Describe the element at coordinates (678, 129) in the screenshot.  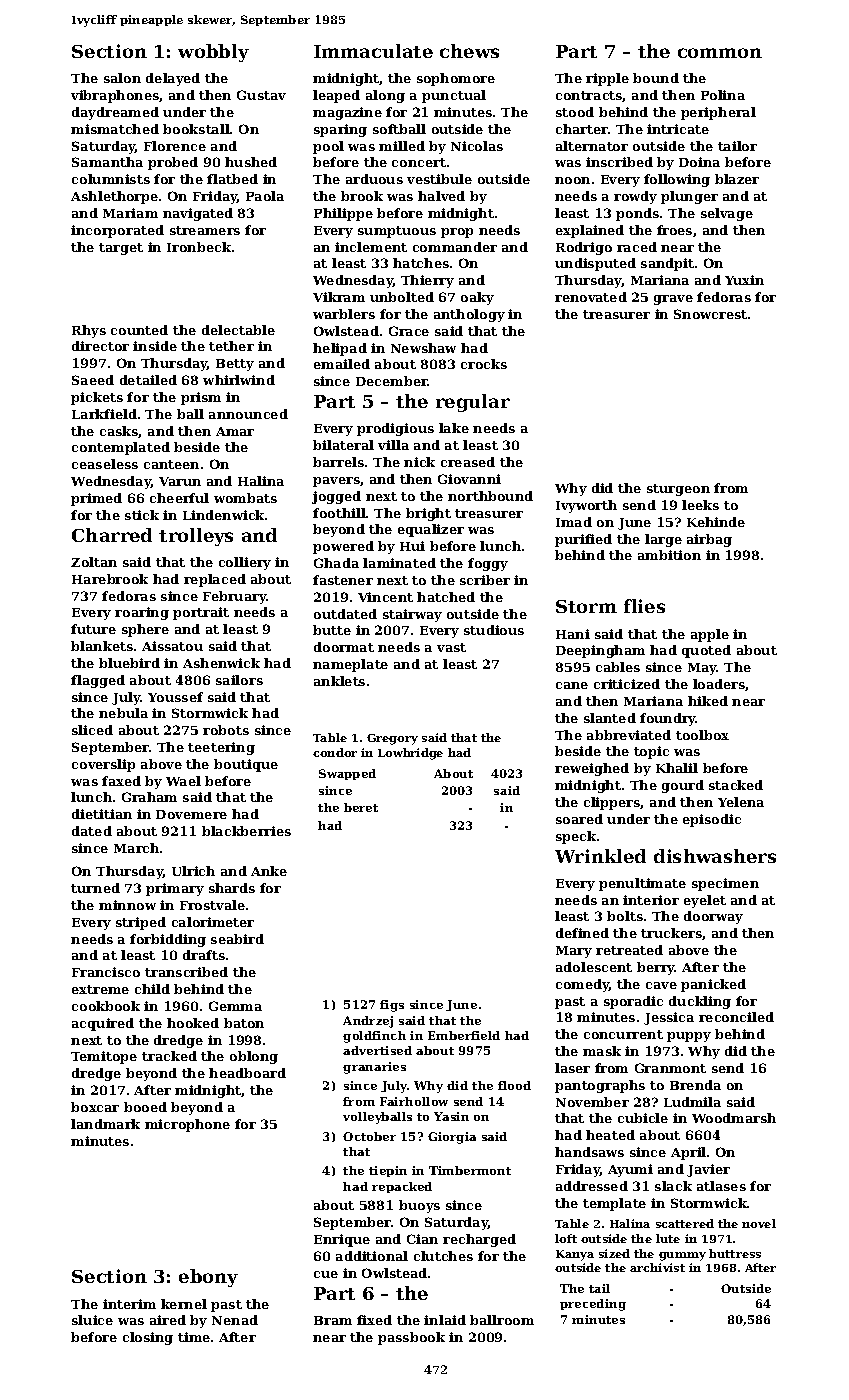
I see `intricate` at that location.
